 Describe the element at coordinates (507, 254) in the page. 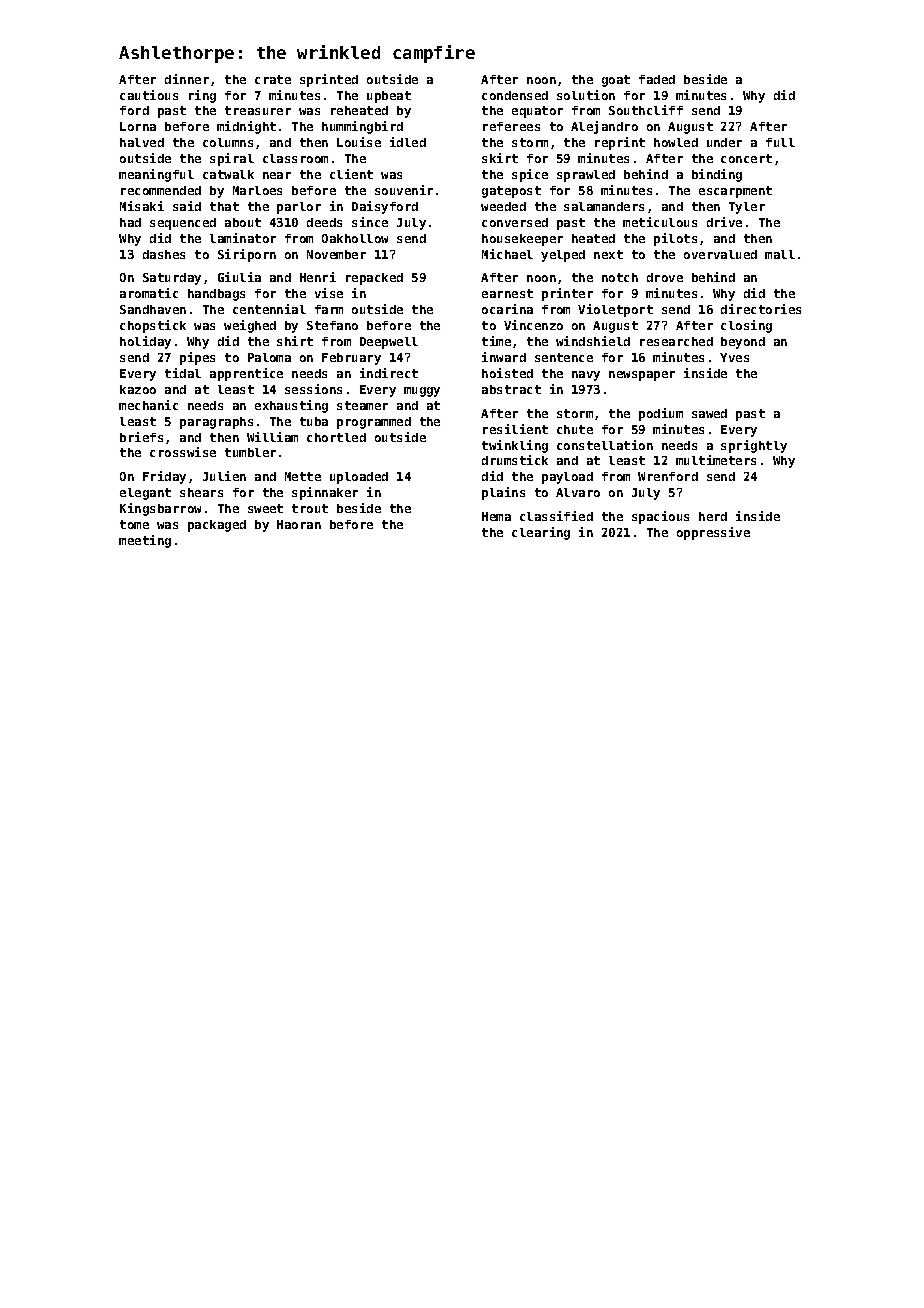

I see `Michael` at that location.
